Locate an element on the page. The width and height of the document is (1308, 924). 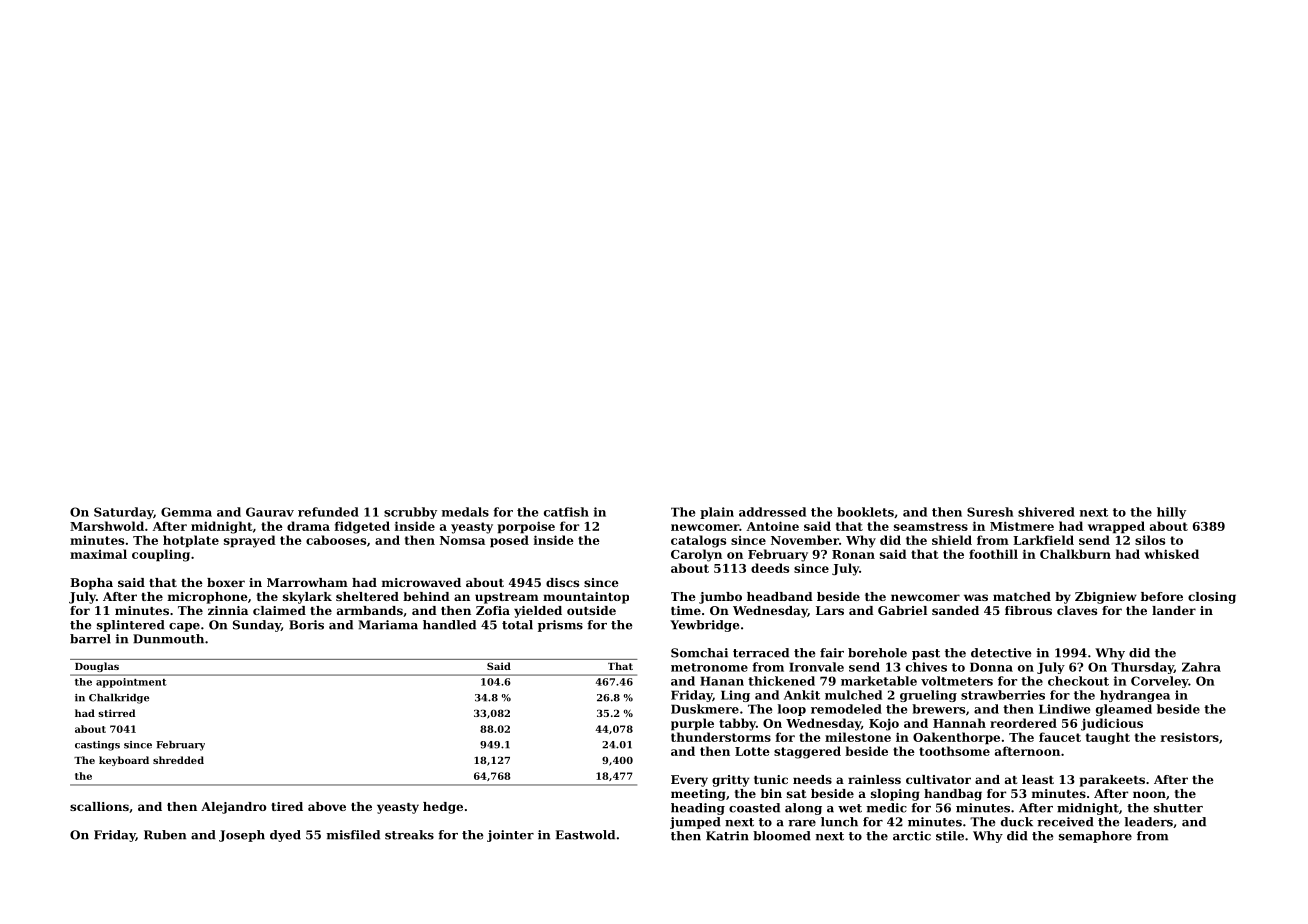
splintered is located at coordinates (131, 626).
